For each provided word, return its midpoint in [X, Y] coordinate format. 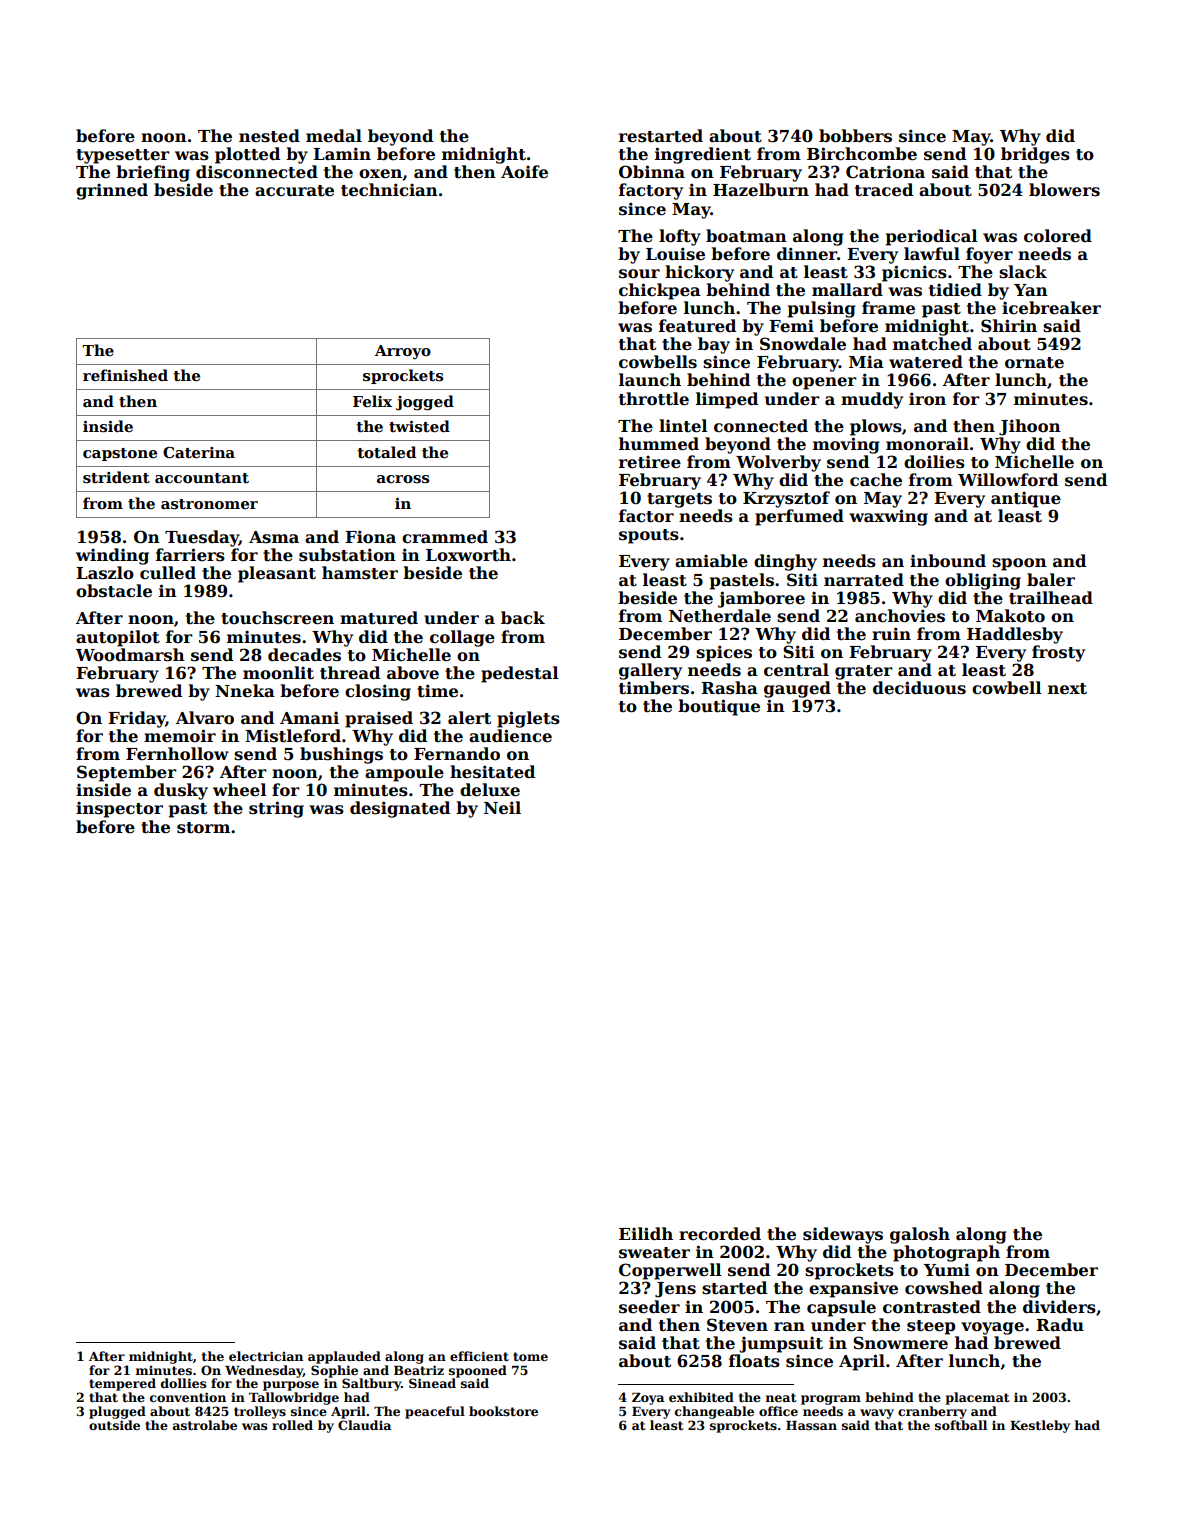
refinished [125, 375]
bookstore [503, 1411]
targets [679, 500]
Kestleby [1040, 1426]
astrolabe [205, 1425]
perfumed [799, 517]
